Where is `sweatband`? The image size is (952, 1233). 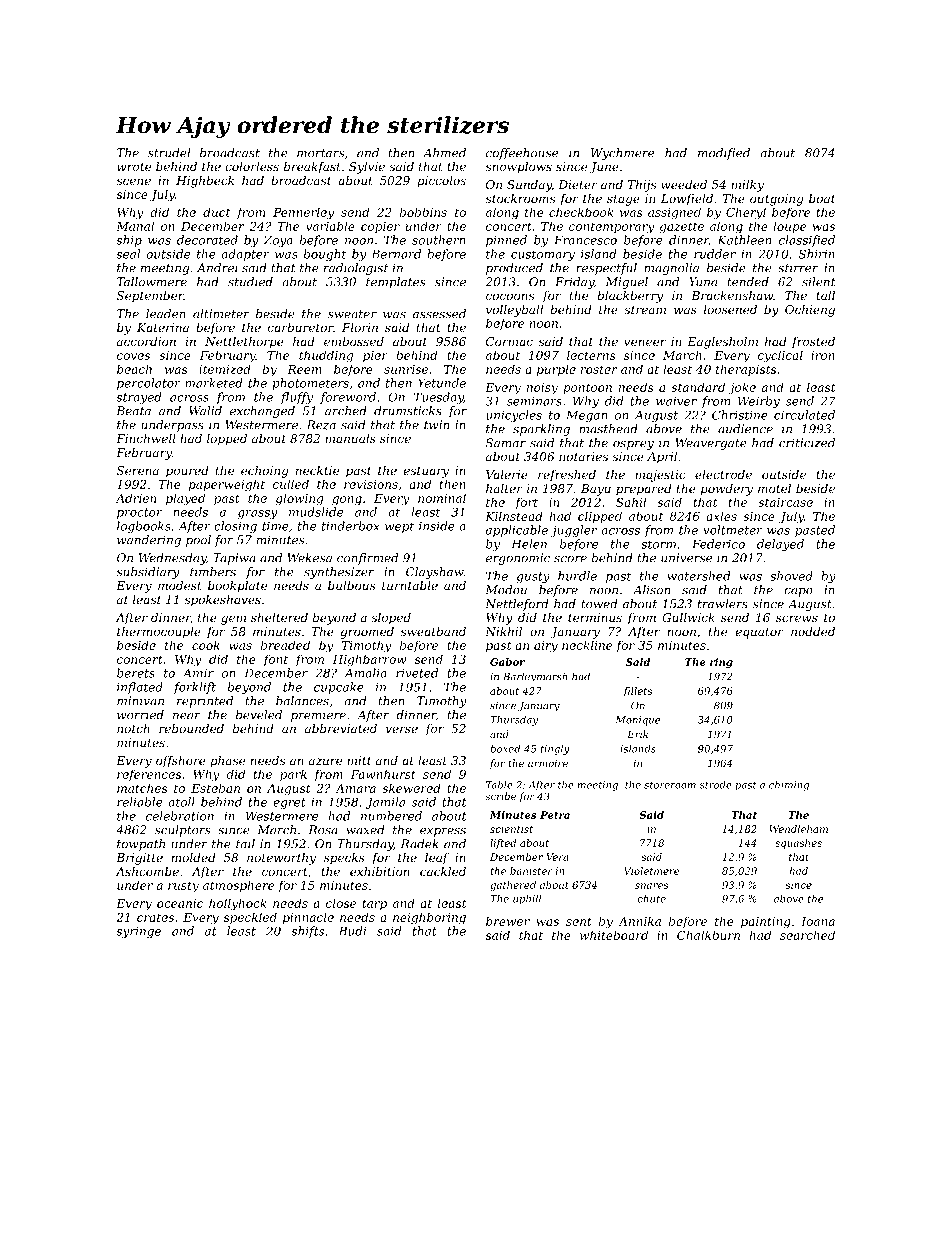 sweatband is located at coordinates (433, 631).
